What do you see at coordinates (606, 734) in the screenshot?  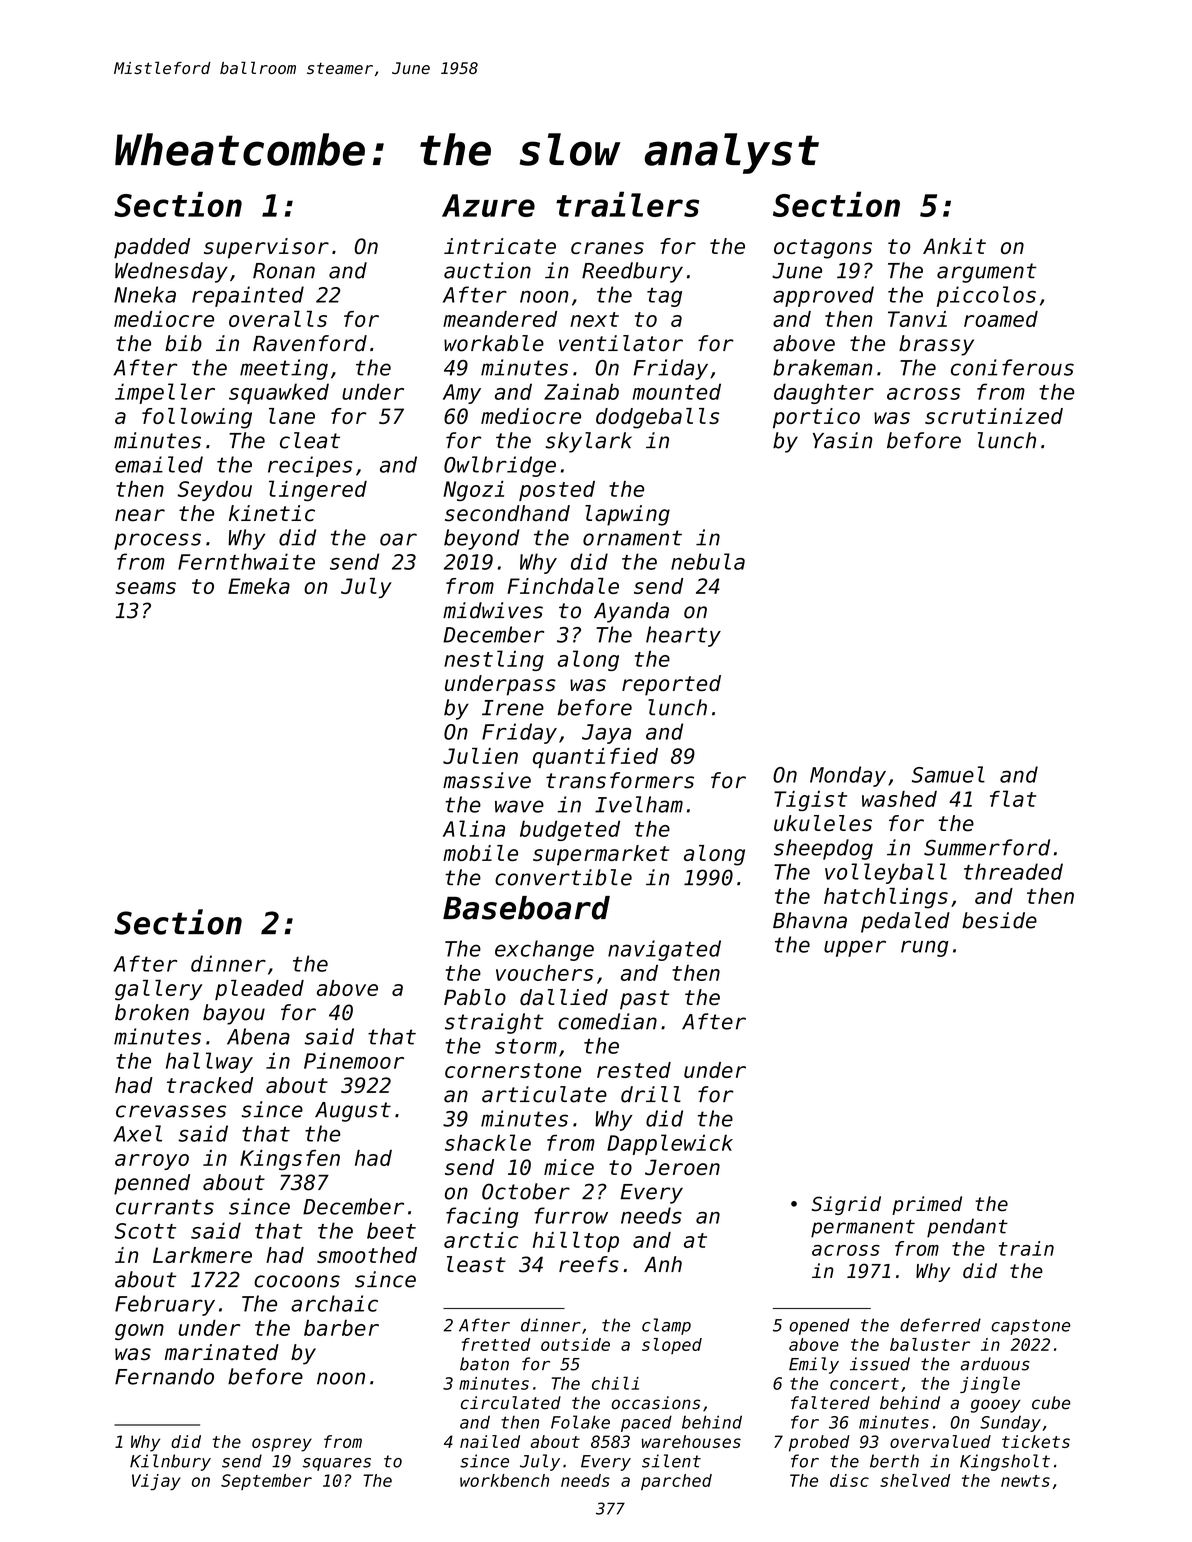 I see `Jaya` at bounding box center [606, 734].
